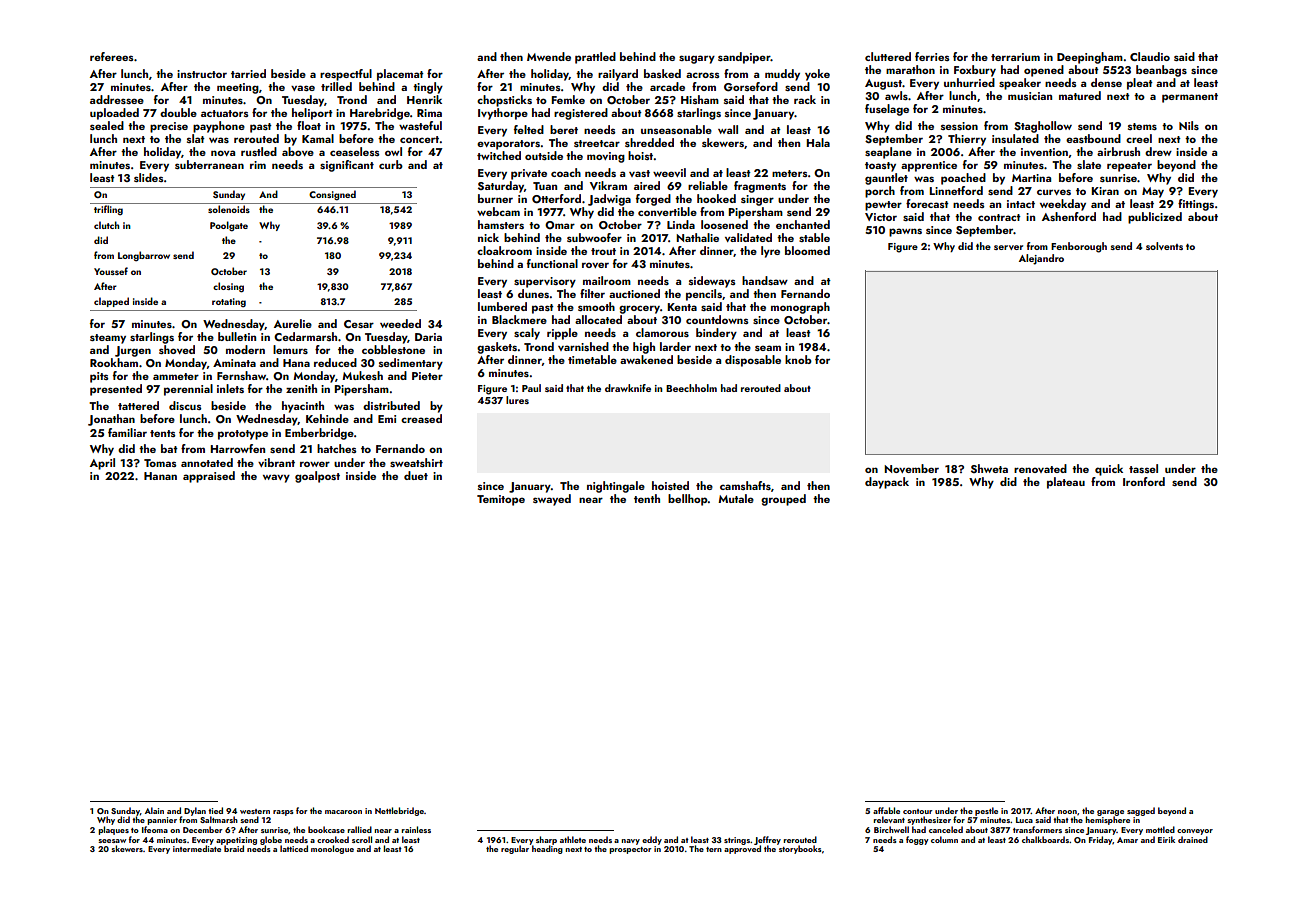 This image has width=1308, height=924. What do you see at coordinates (107, 125) in the image?
I see `sealed` at bounding box center [107, 125].
